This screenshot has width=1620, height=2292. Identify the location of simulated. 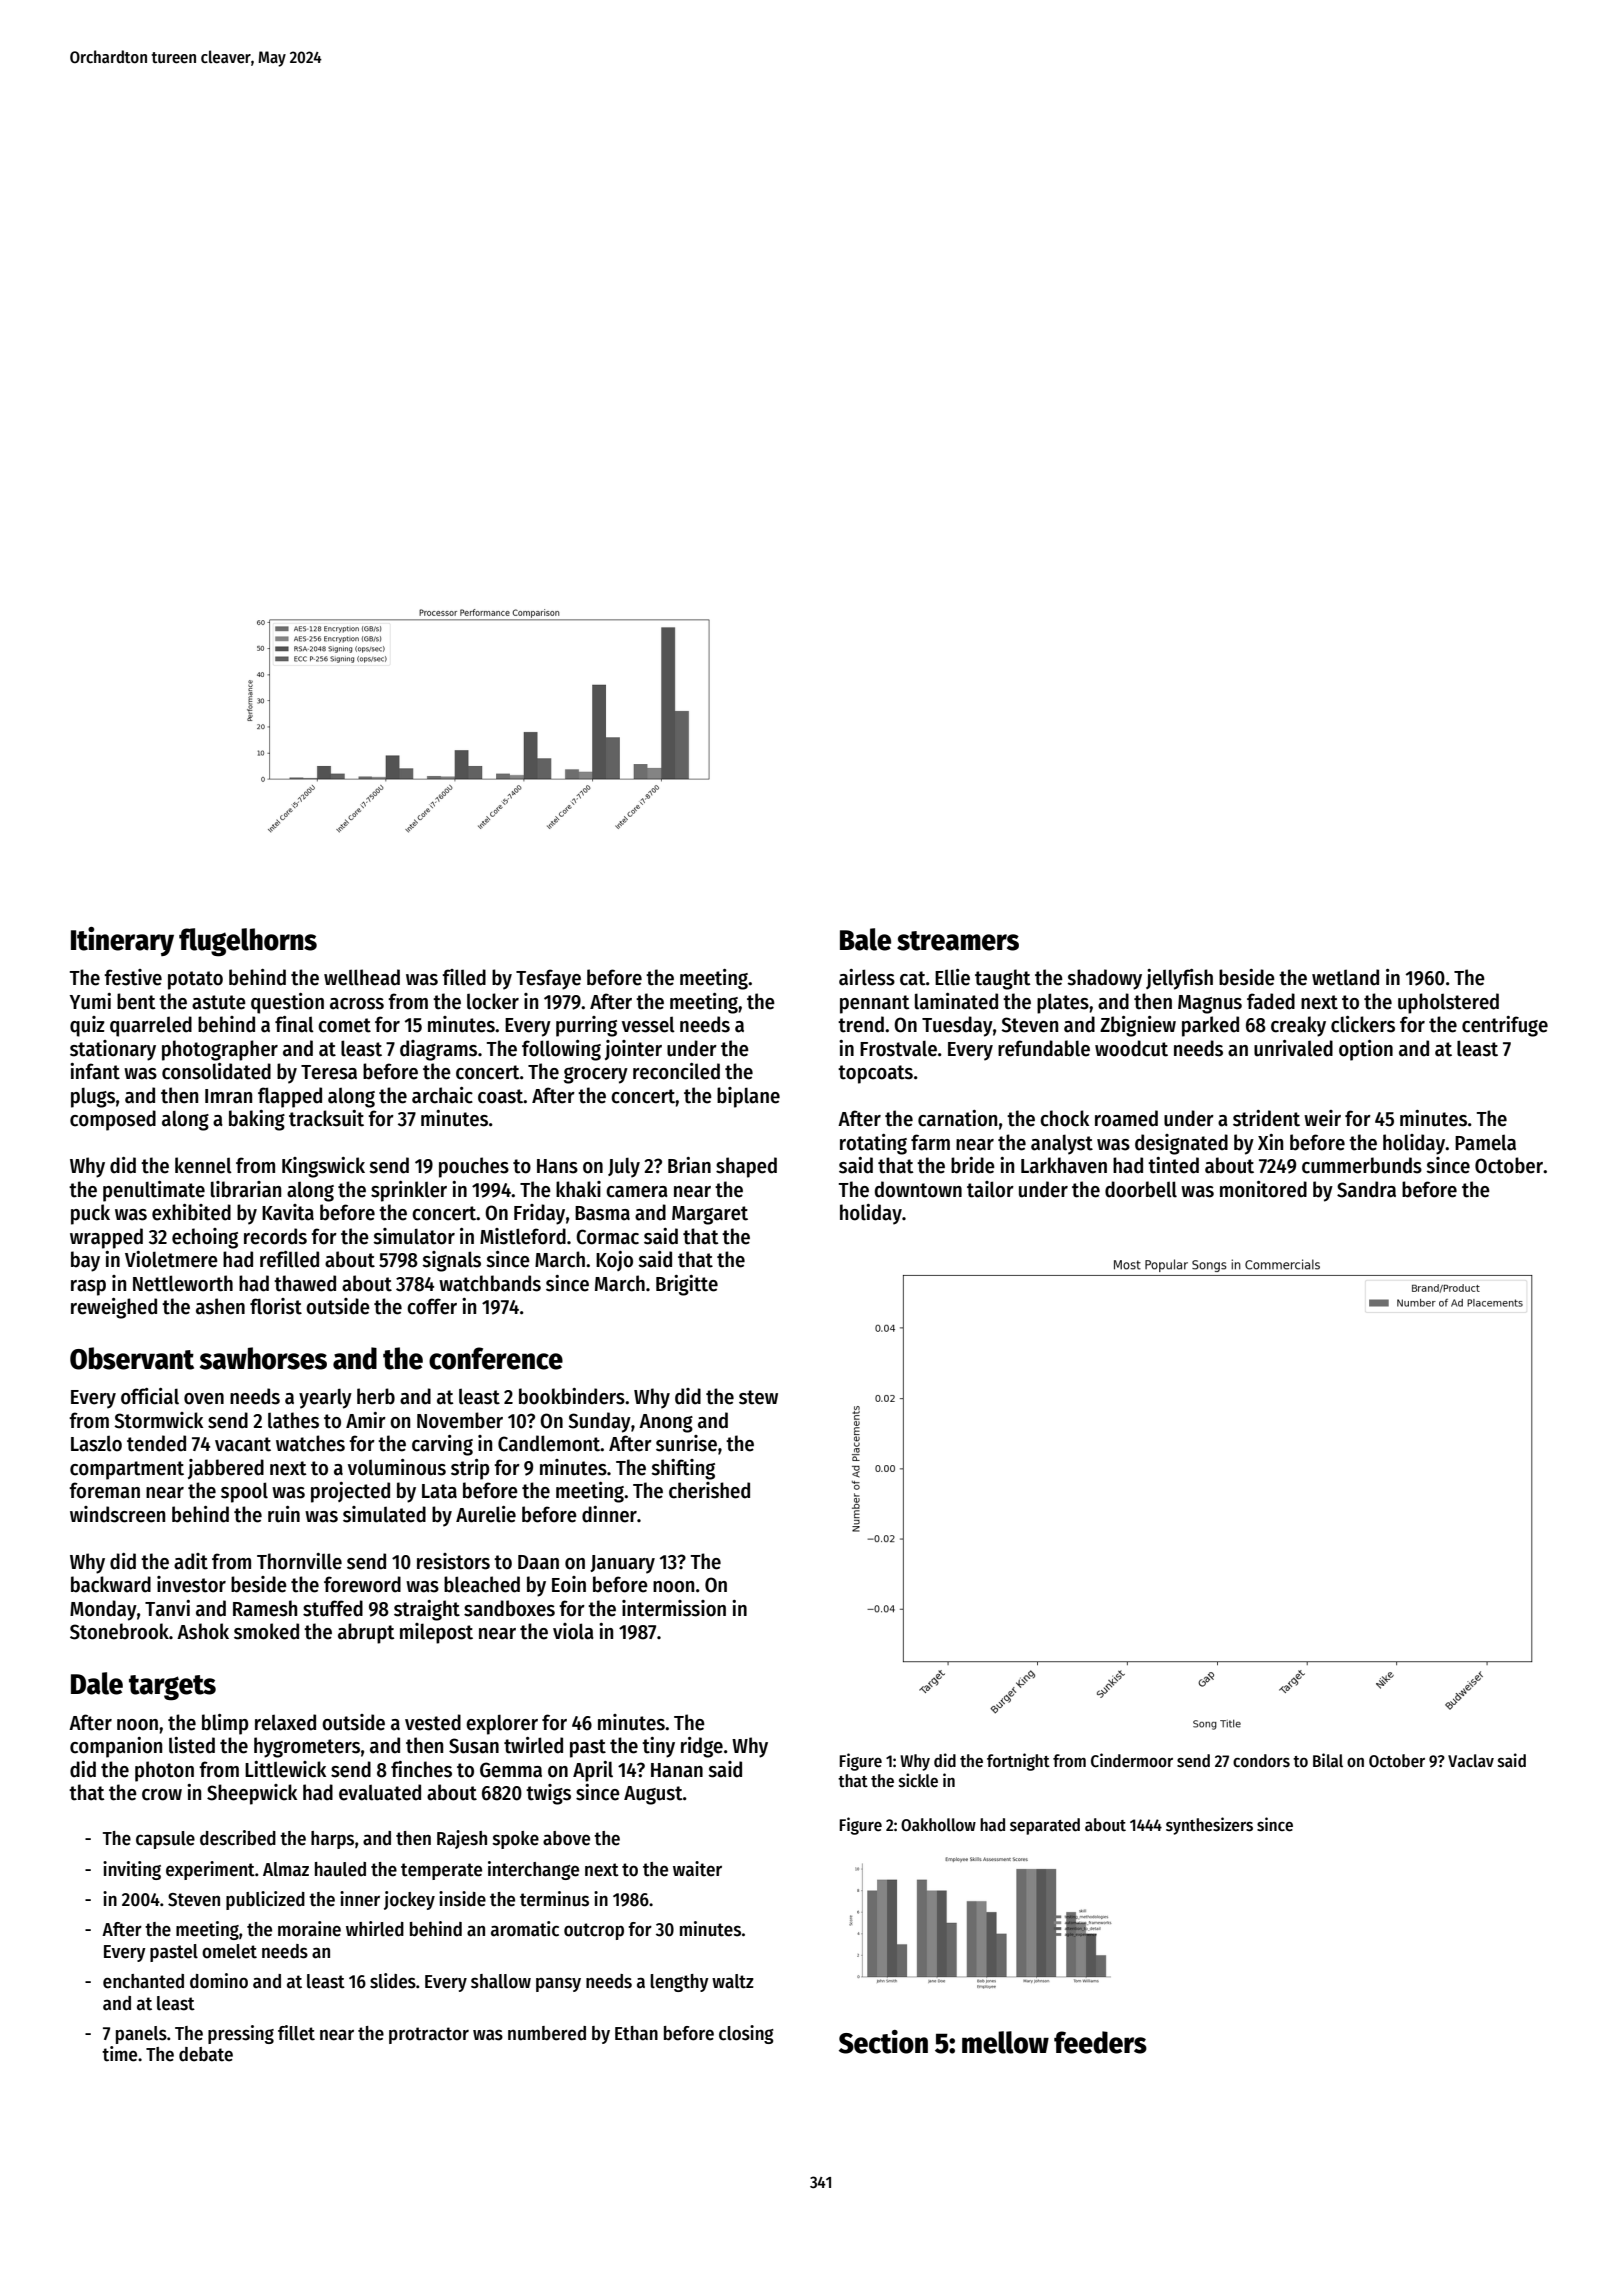
(384, 1514).
